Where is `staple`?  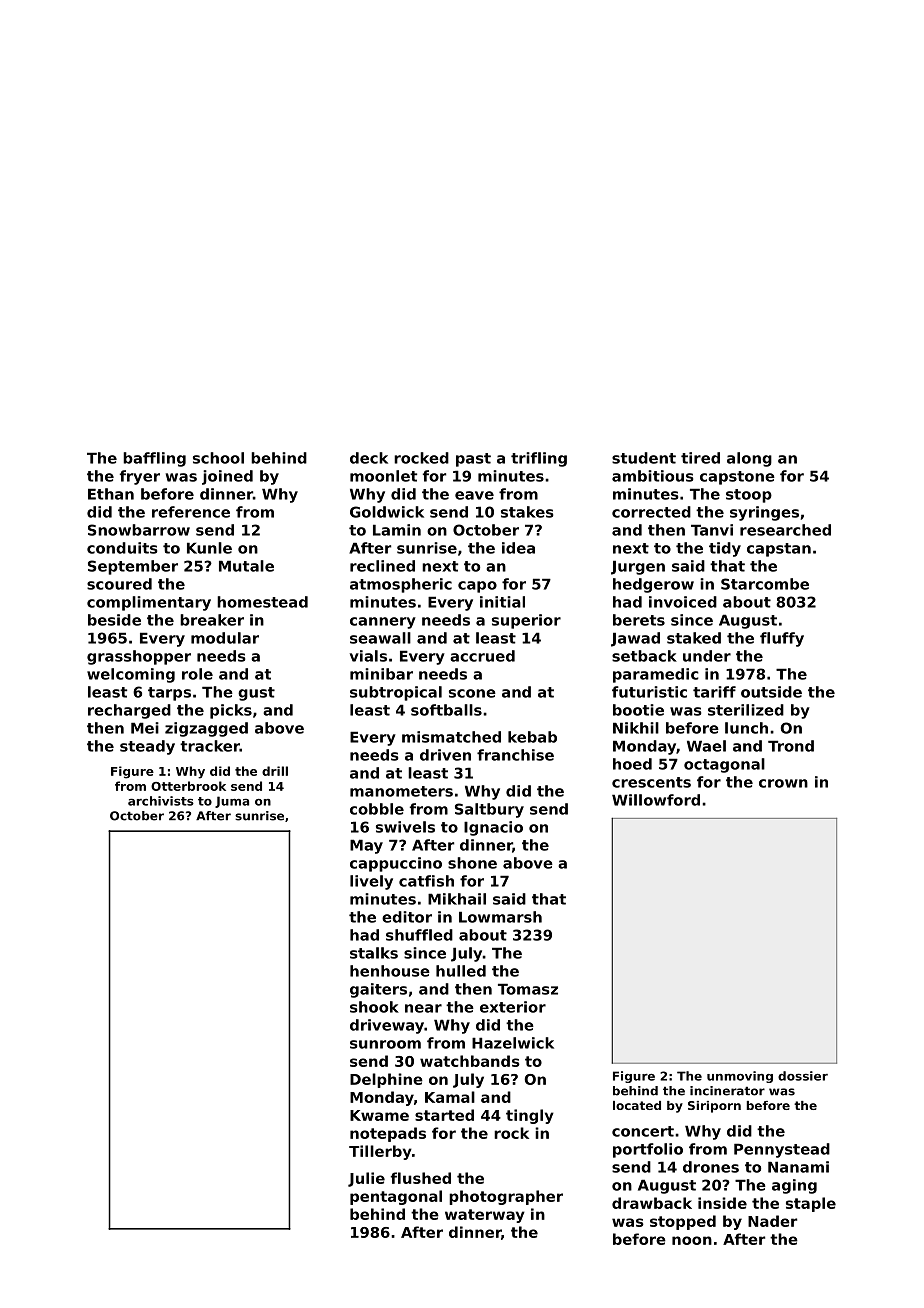
staple is located at coordinates (811, 1204).
